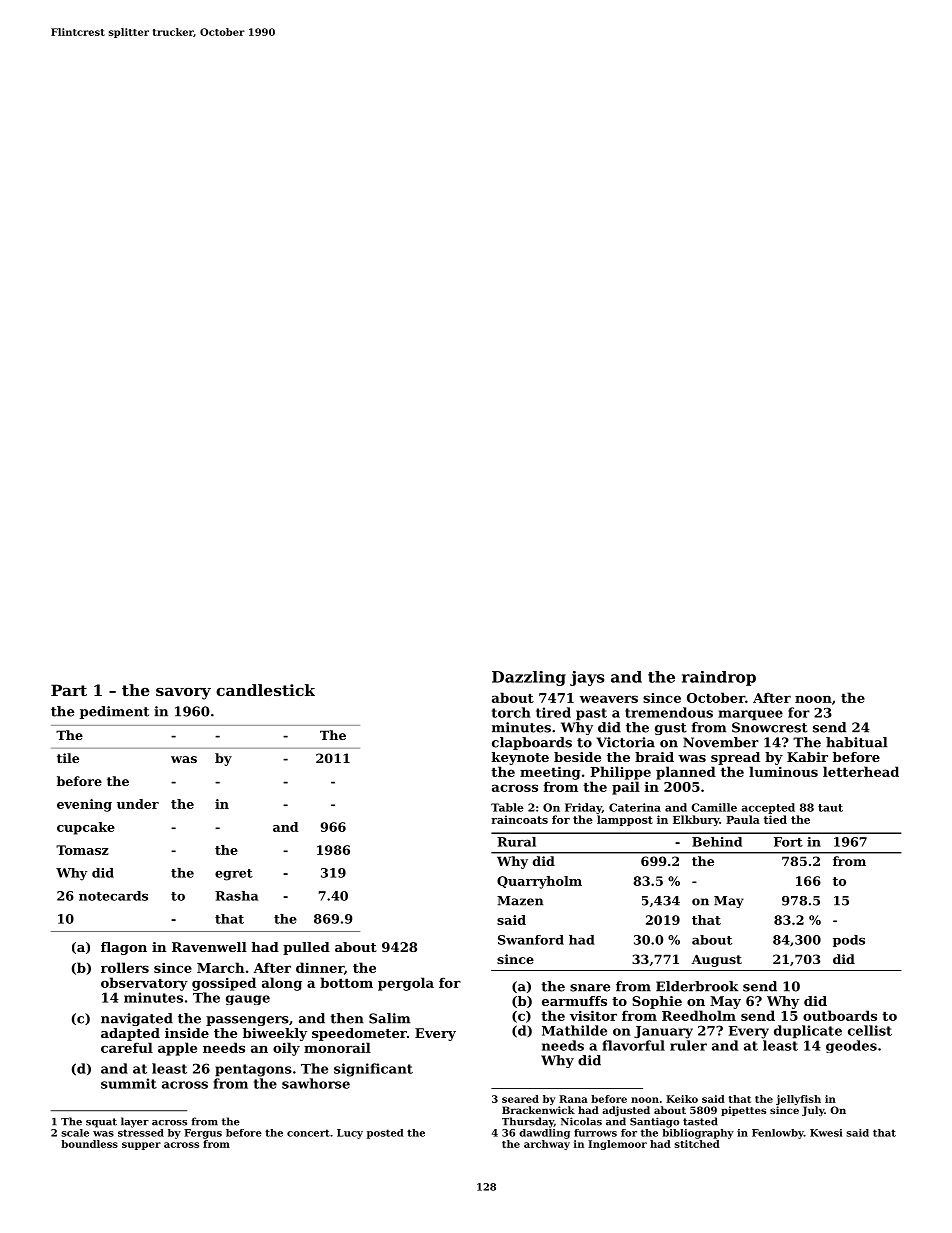  Describe the element at coordinates (234, 875) in the image. I see `egret` at that location.
